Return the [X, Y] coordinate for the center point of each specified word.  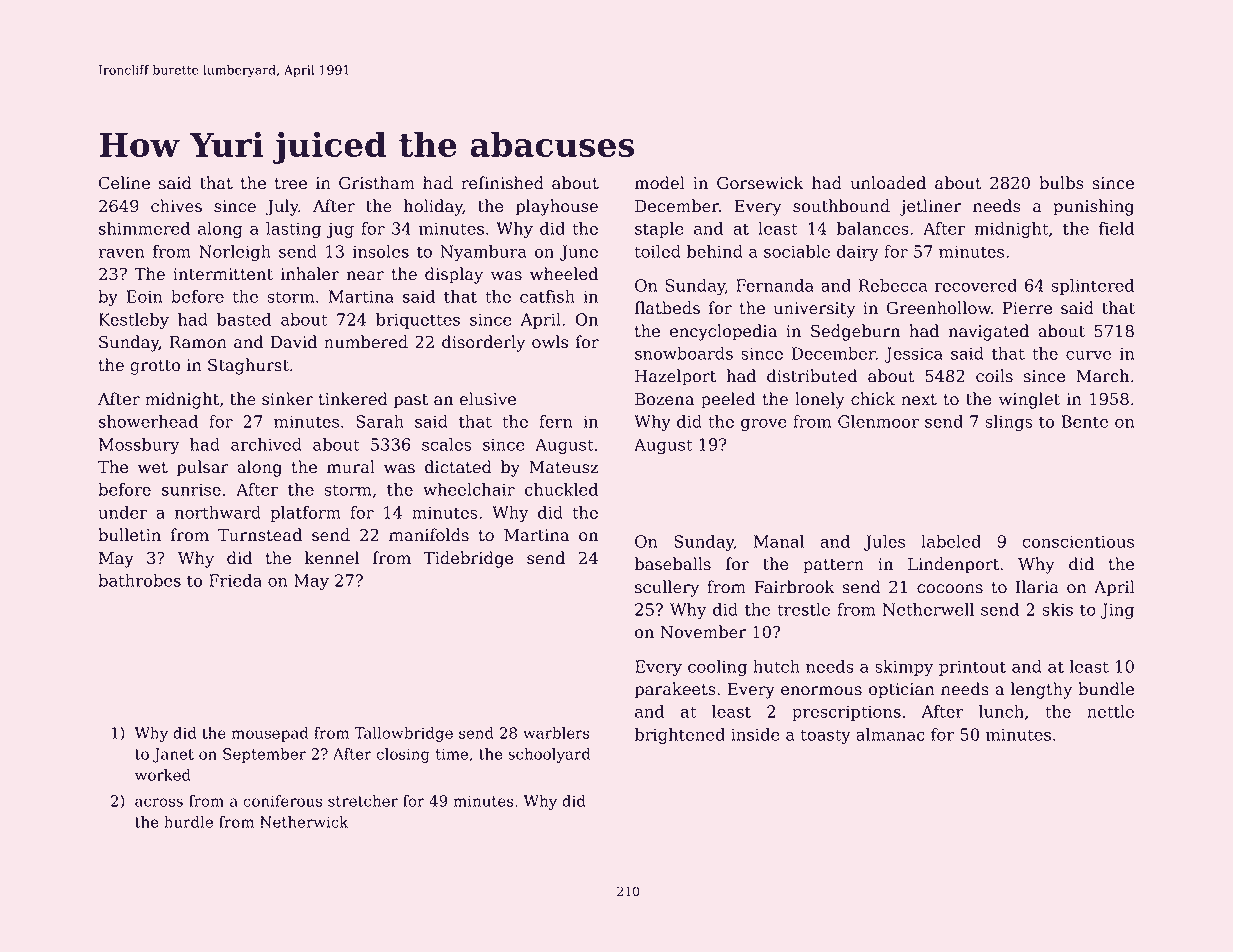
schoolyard [549, 755]
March [1102, 376]
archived [266, 444]
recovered [976, 285]
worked [163, 775]
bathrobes [139, 580]
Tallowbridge [403, 734]
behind [715, 251]
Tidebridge [468, 559]
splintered [1092, 287]
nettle [1110, 711]
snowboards [684, 353]
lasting [293, 230]
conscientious [1078, 541]
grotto [155, 367]
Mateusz [564, 467]
